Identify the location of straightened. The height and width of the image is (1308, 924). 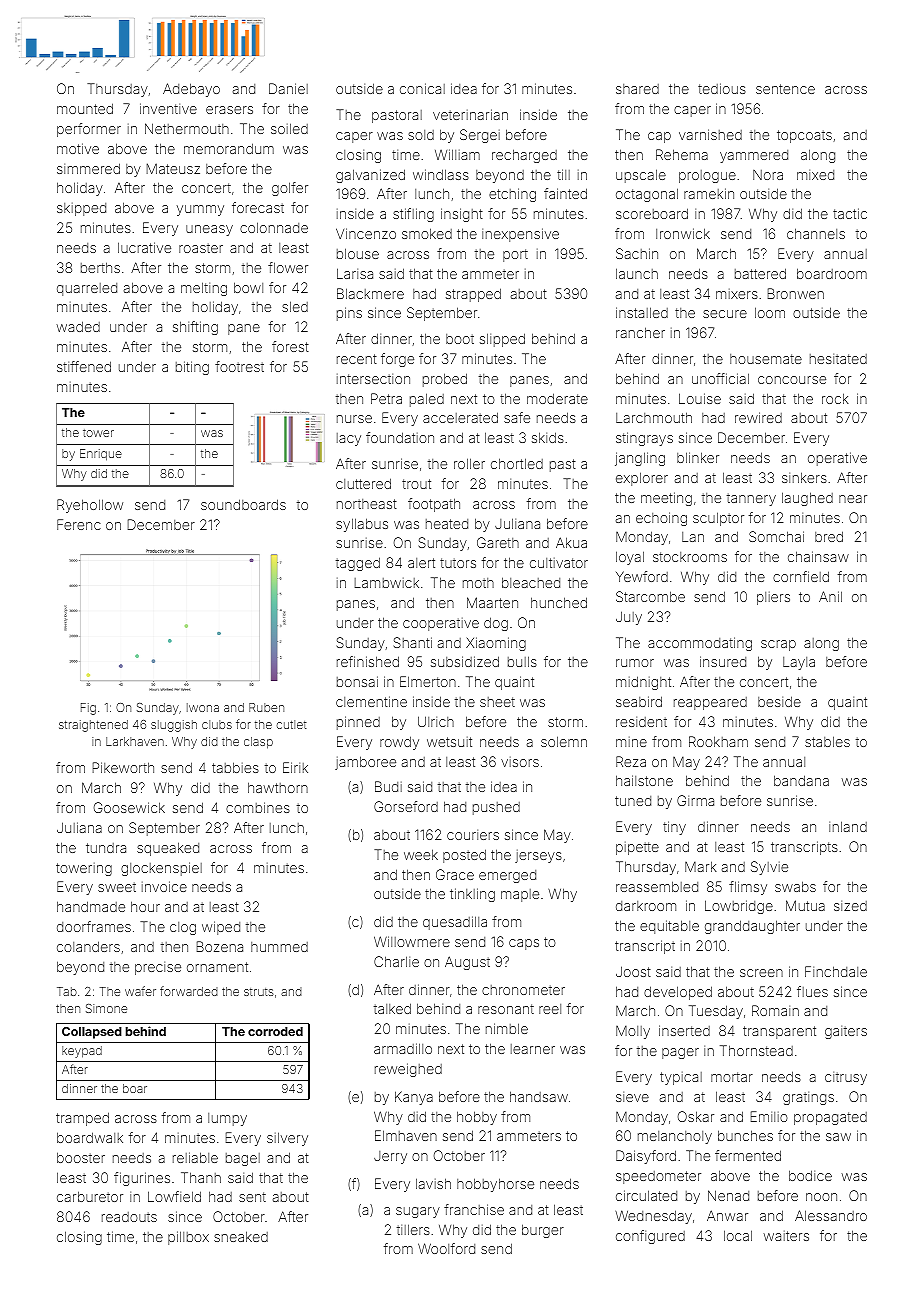
(93, 726).
